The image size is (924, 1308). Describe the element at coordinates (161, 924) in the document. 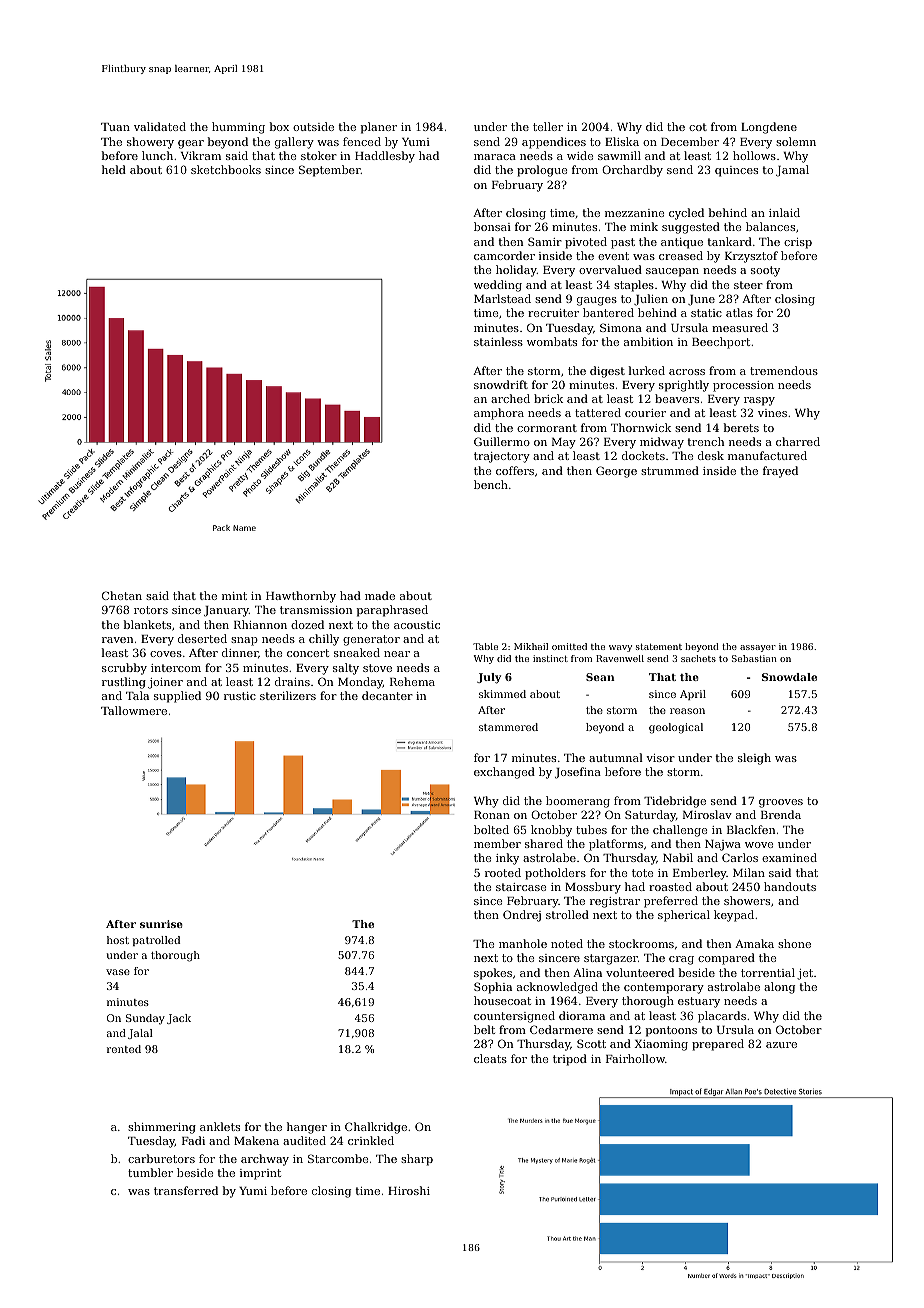

I see `sunrise` at that location.
